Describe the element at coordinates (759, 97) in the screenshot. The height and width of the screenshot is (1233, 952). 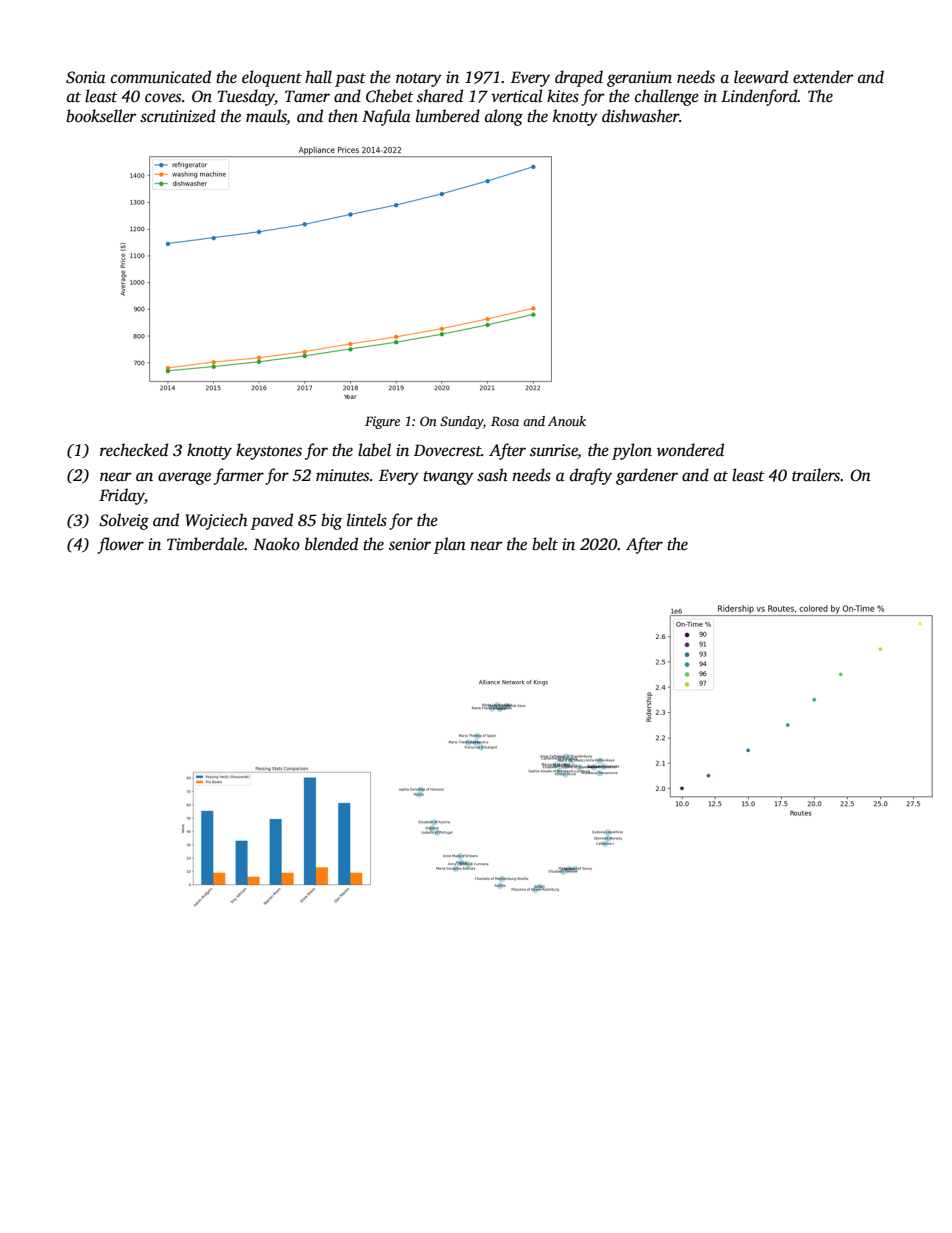
I see `Lindenford` at that location.
